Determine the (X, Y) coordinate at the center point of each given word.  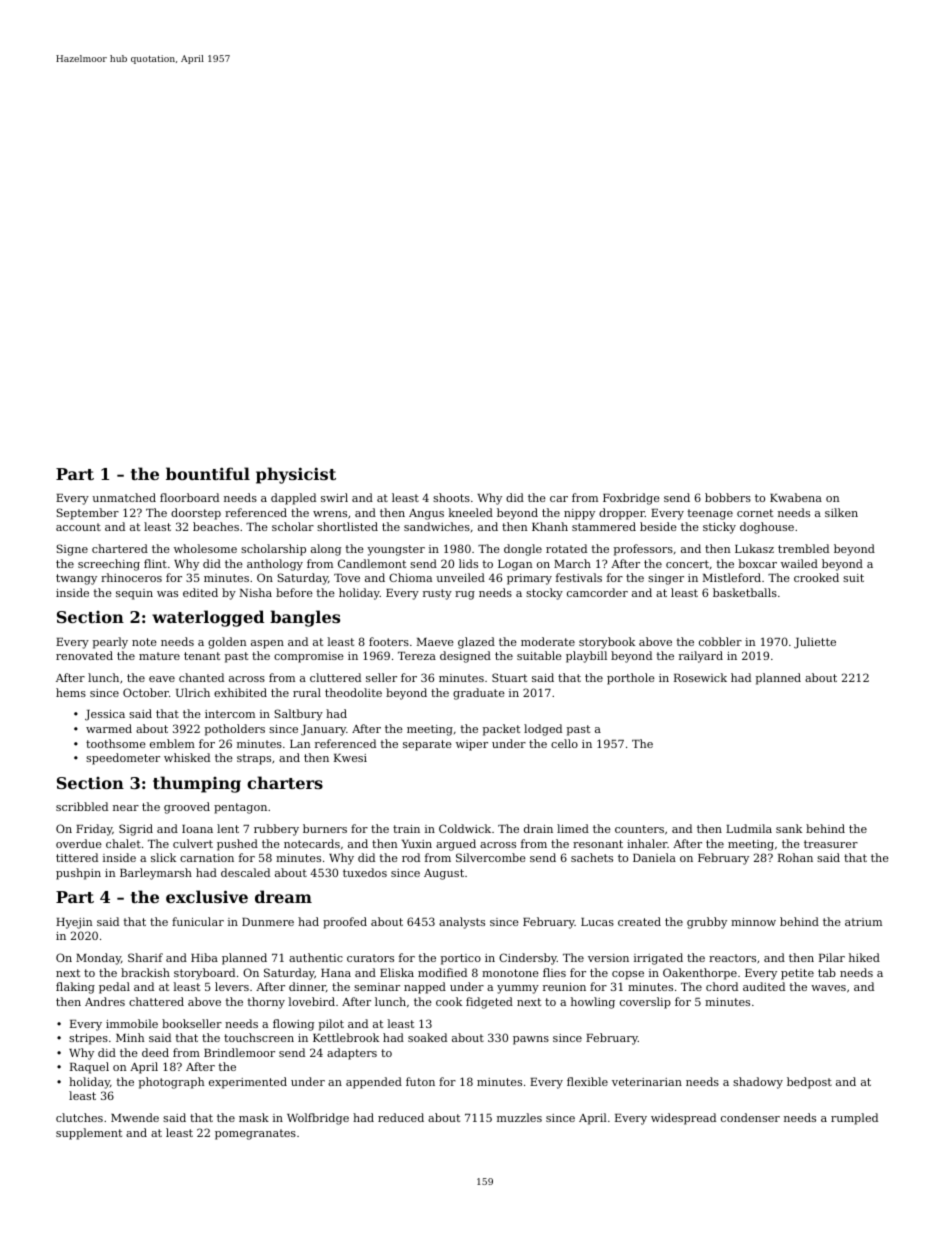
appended (374, 1083)
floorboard (189, 497)
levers (232, 986)
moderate (548, 641)
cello (564, 743)
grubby (707, 923)
